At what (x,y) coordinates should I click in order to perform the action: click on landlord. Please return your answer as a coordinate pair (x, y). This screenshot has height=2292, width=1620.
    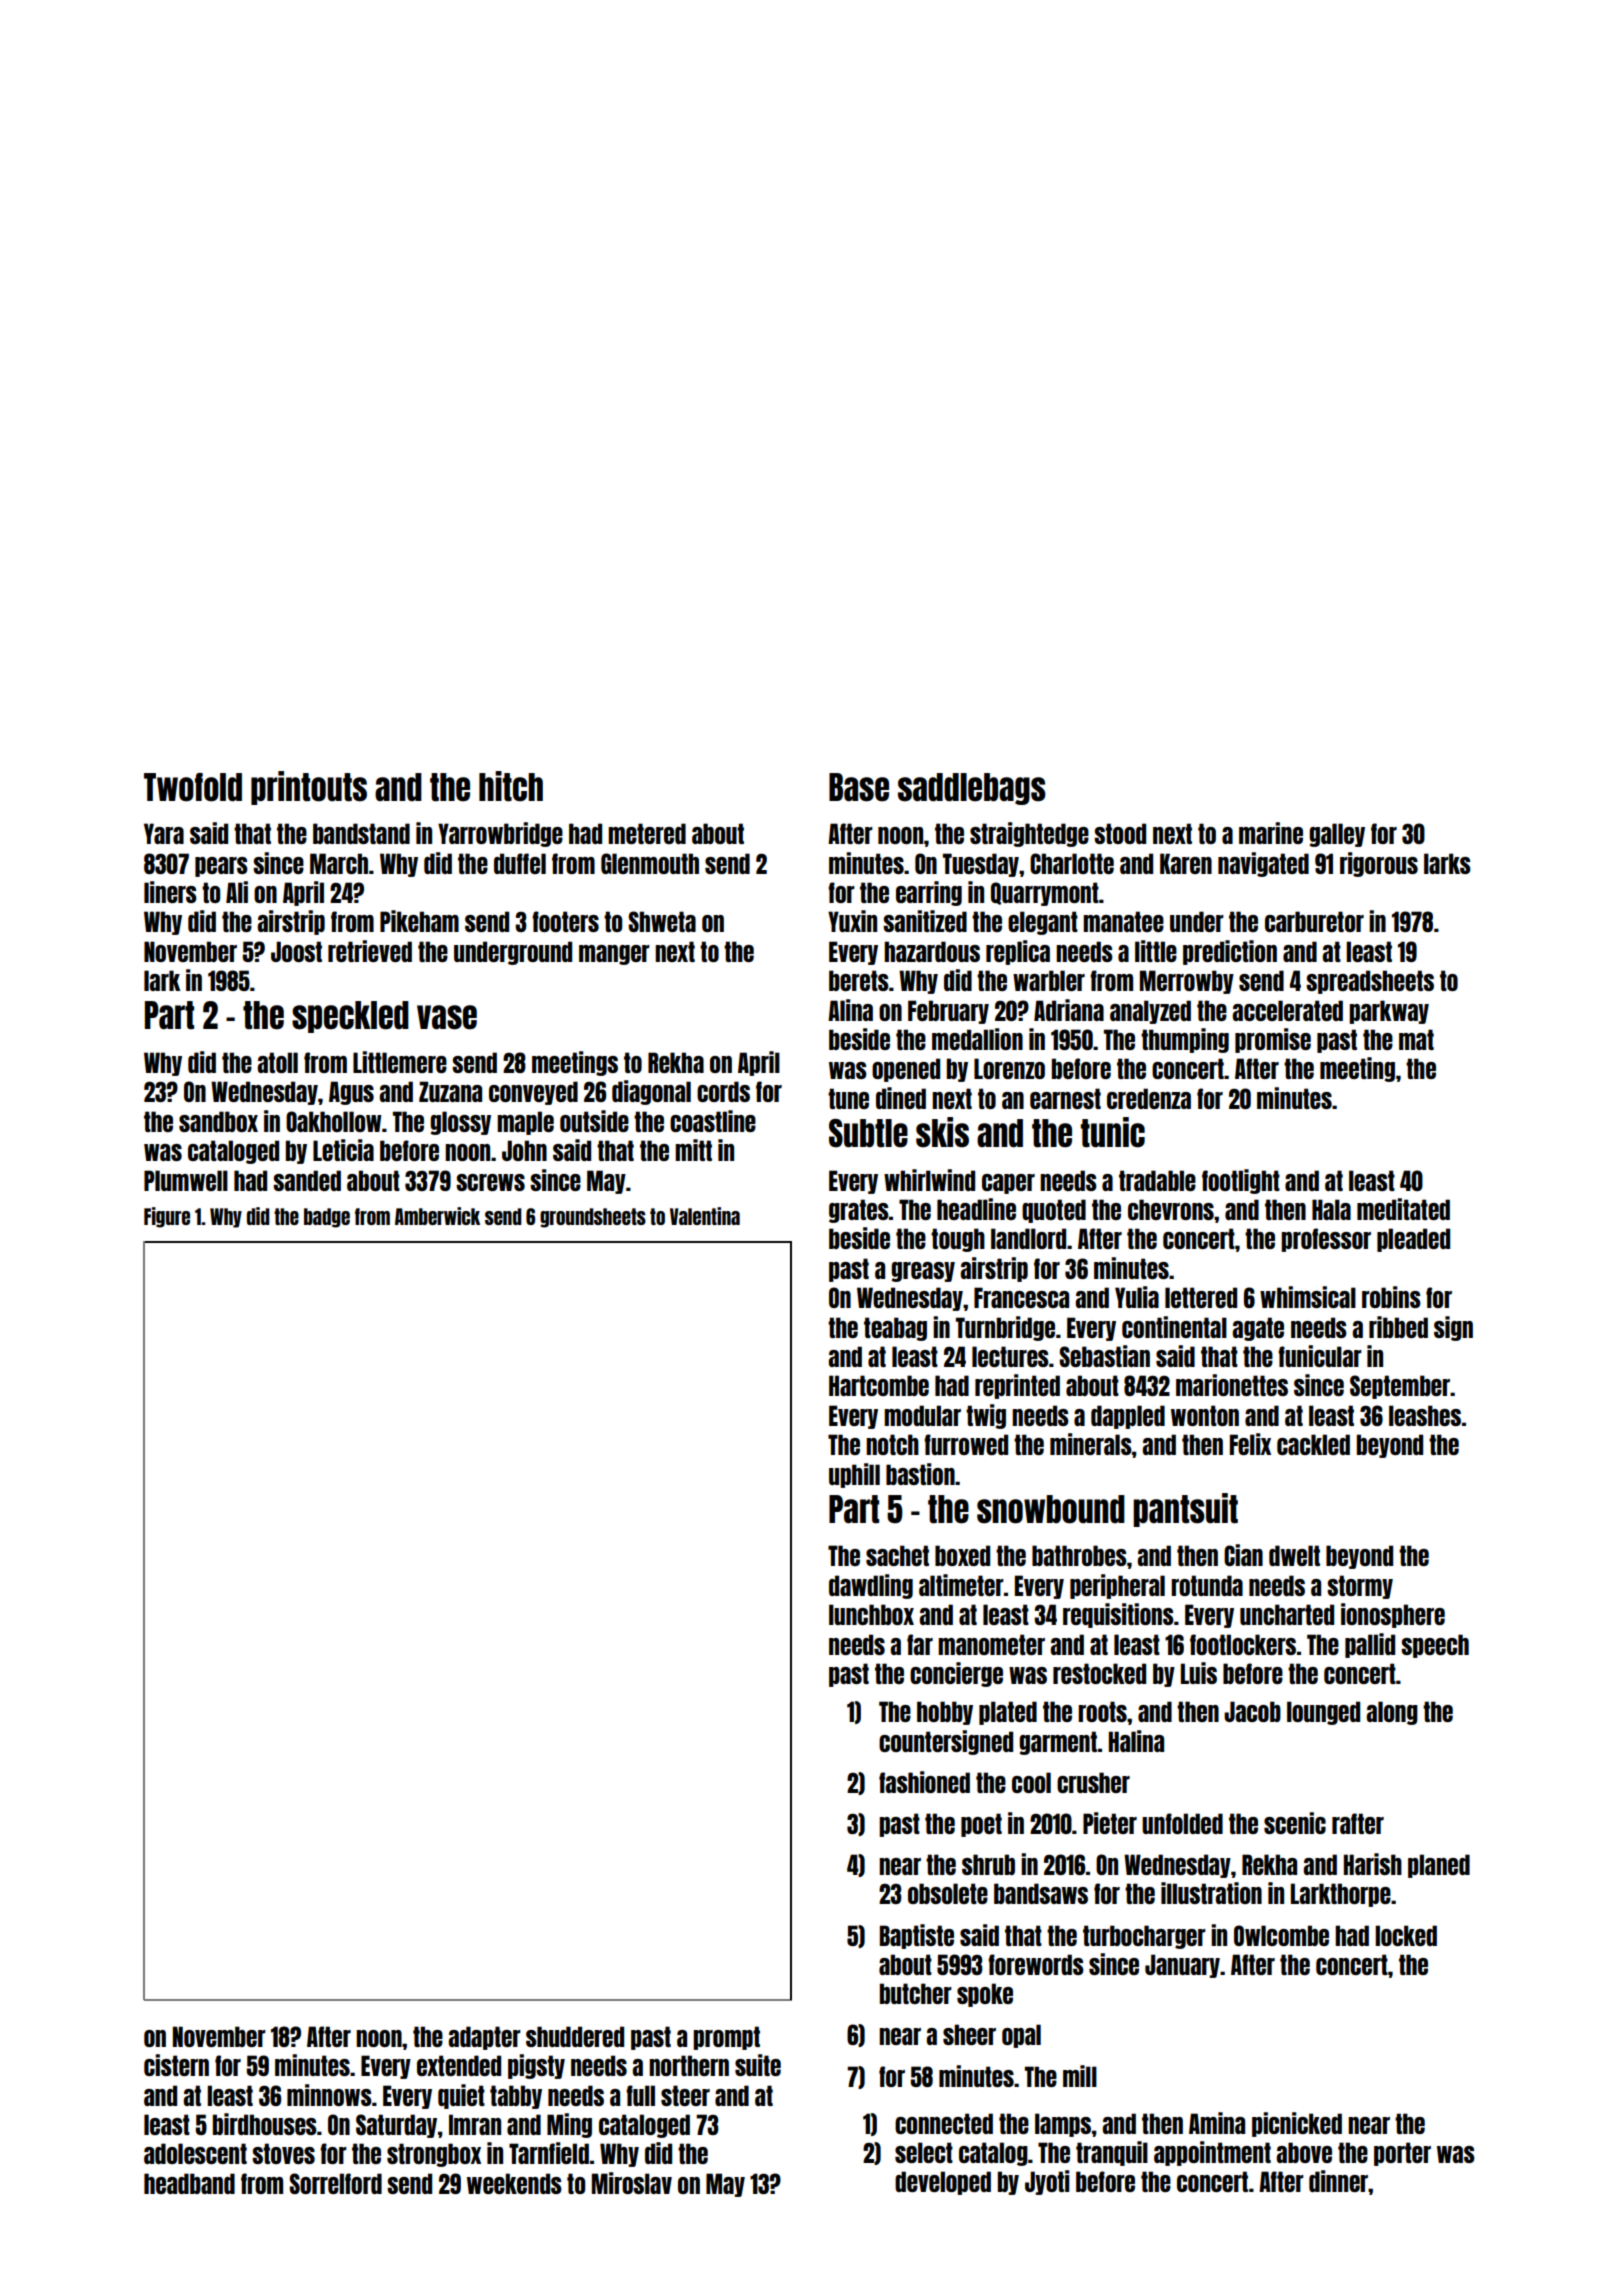
    Looking at the image, I should click on (1028, 1238).
